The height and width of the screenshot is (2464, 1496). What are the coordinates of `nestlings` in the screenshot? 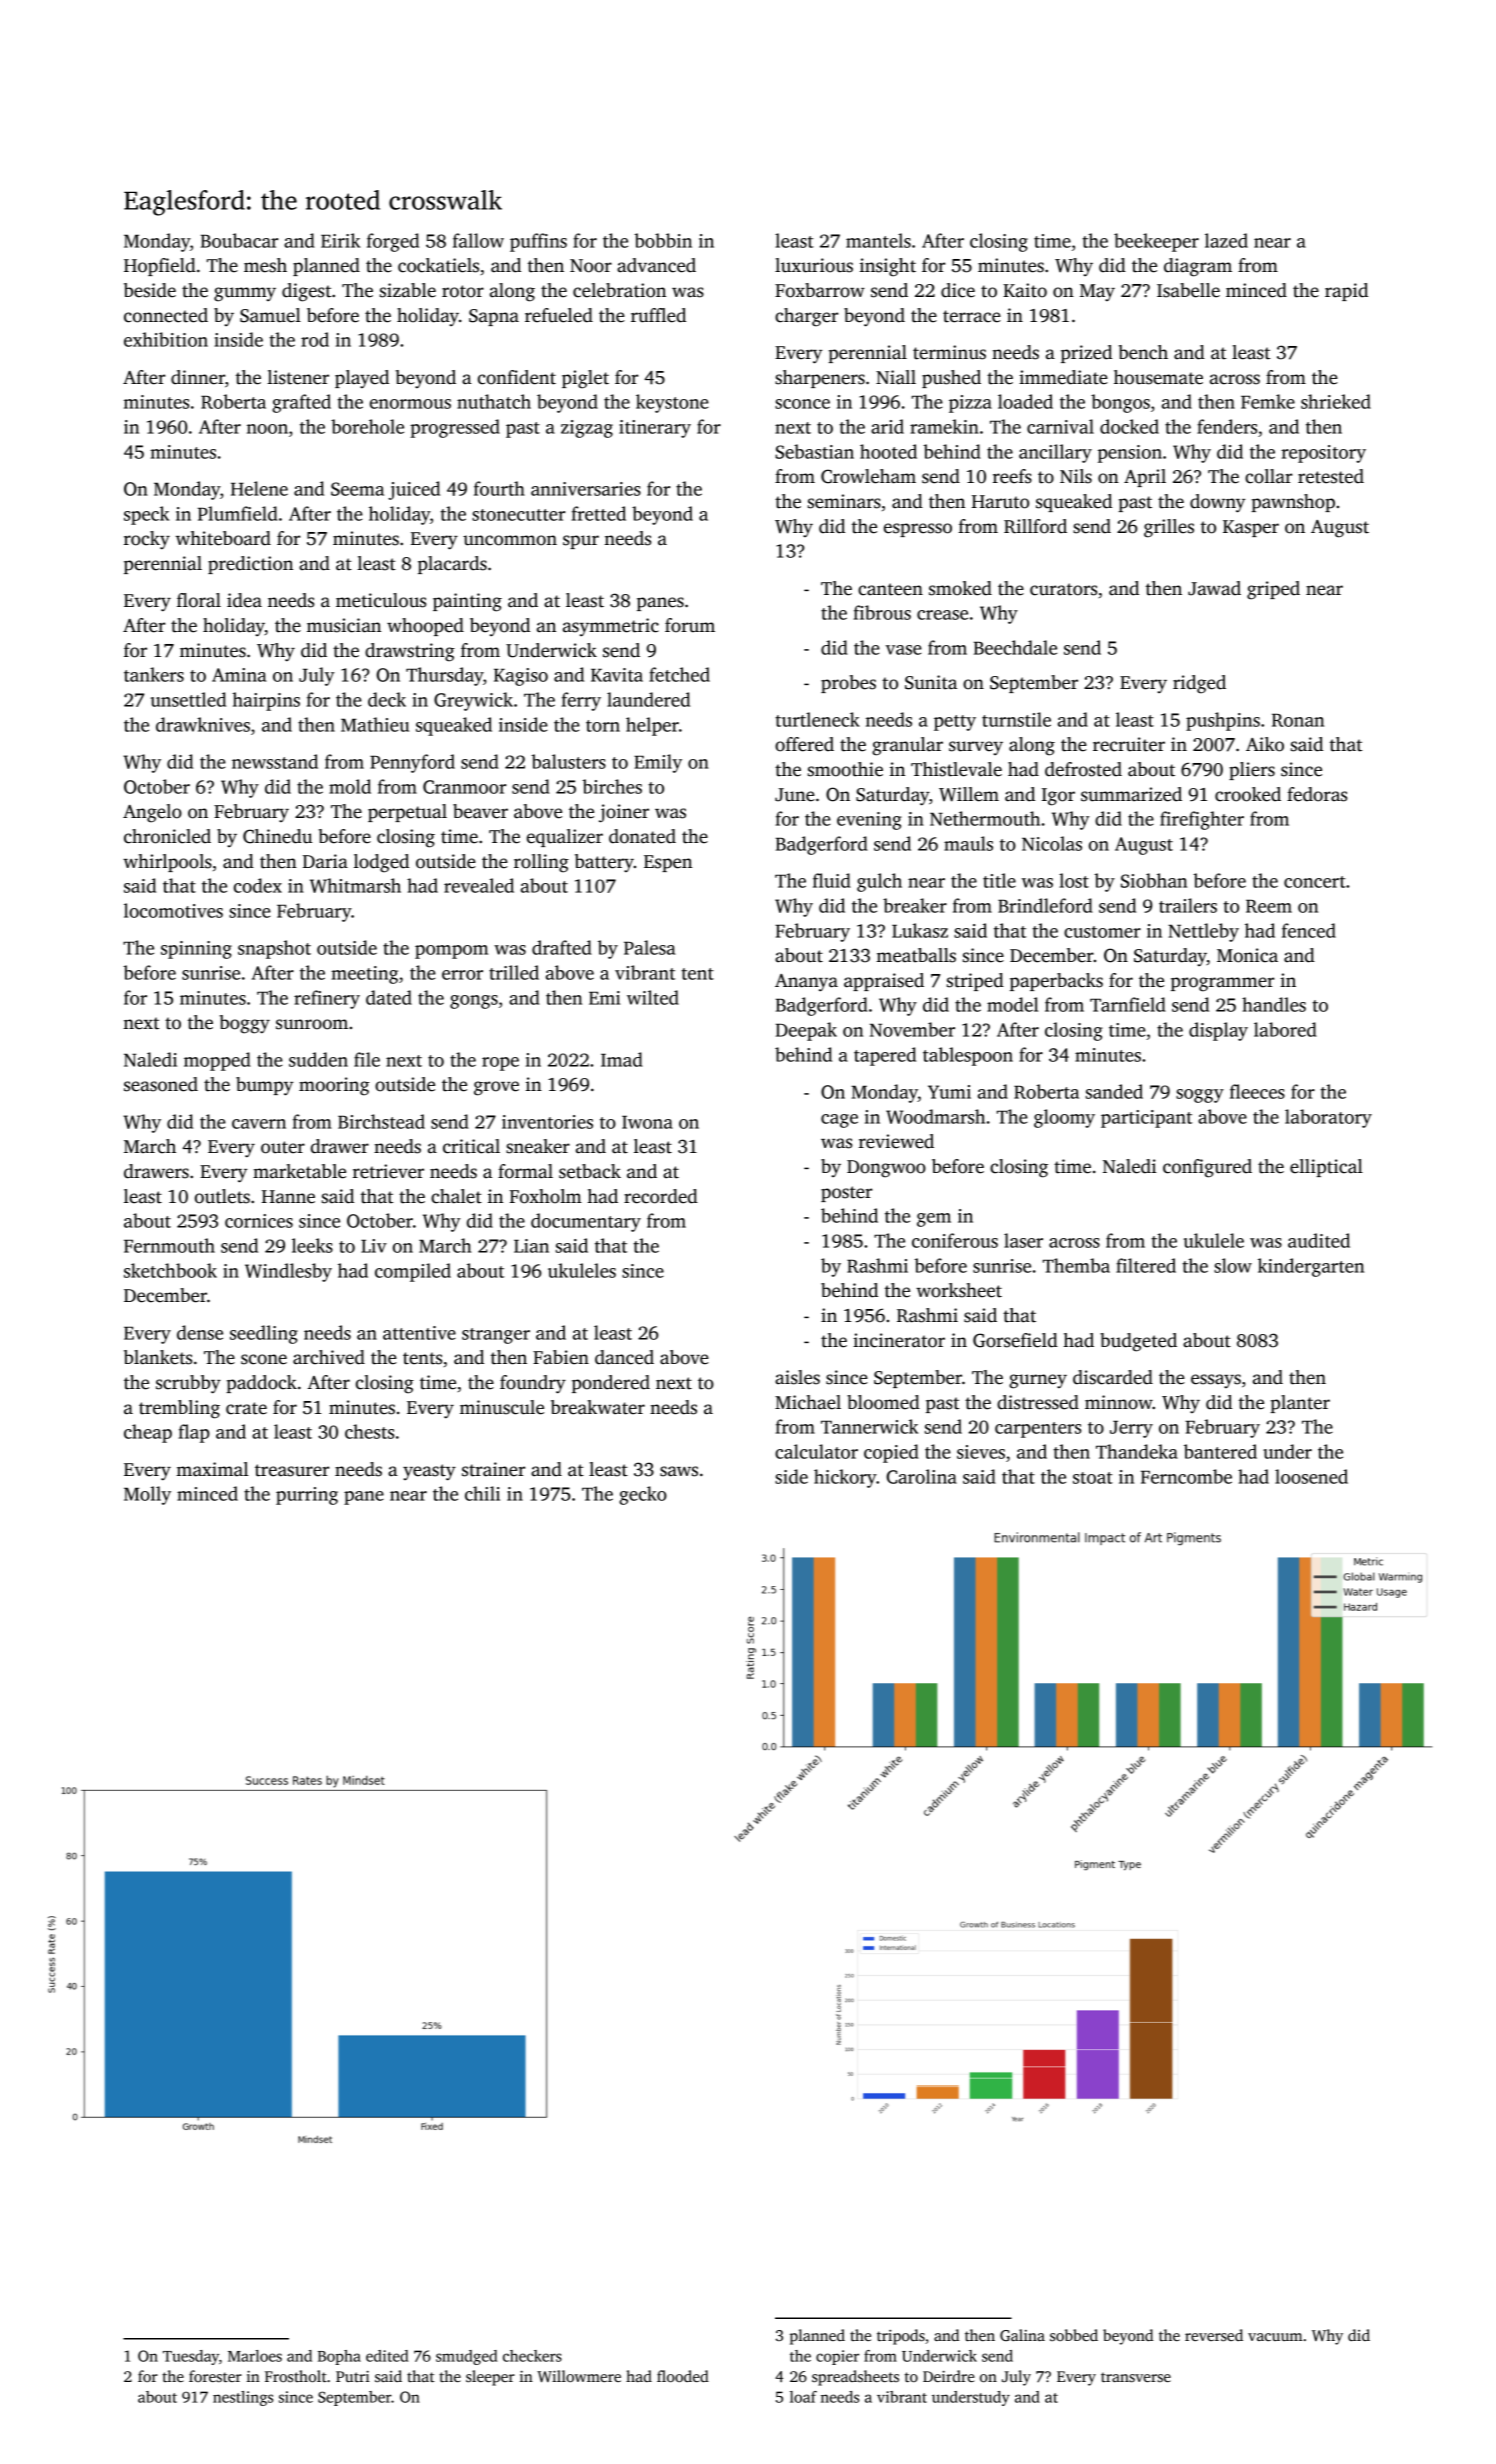 It's located at (243, 2398).
